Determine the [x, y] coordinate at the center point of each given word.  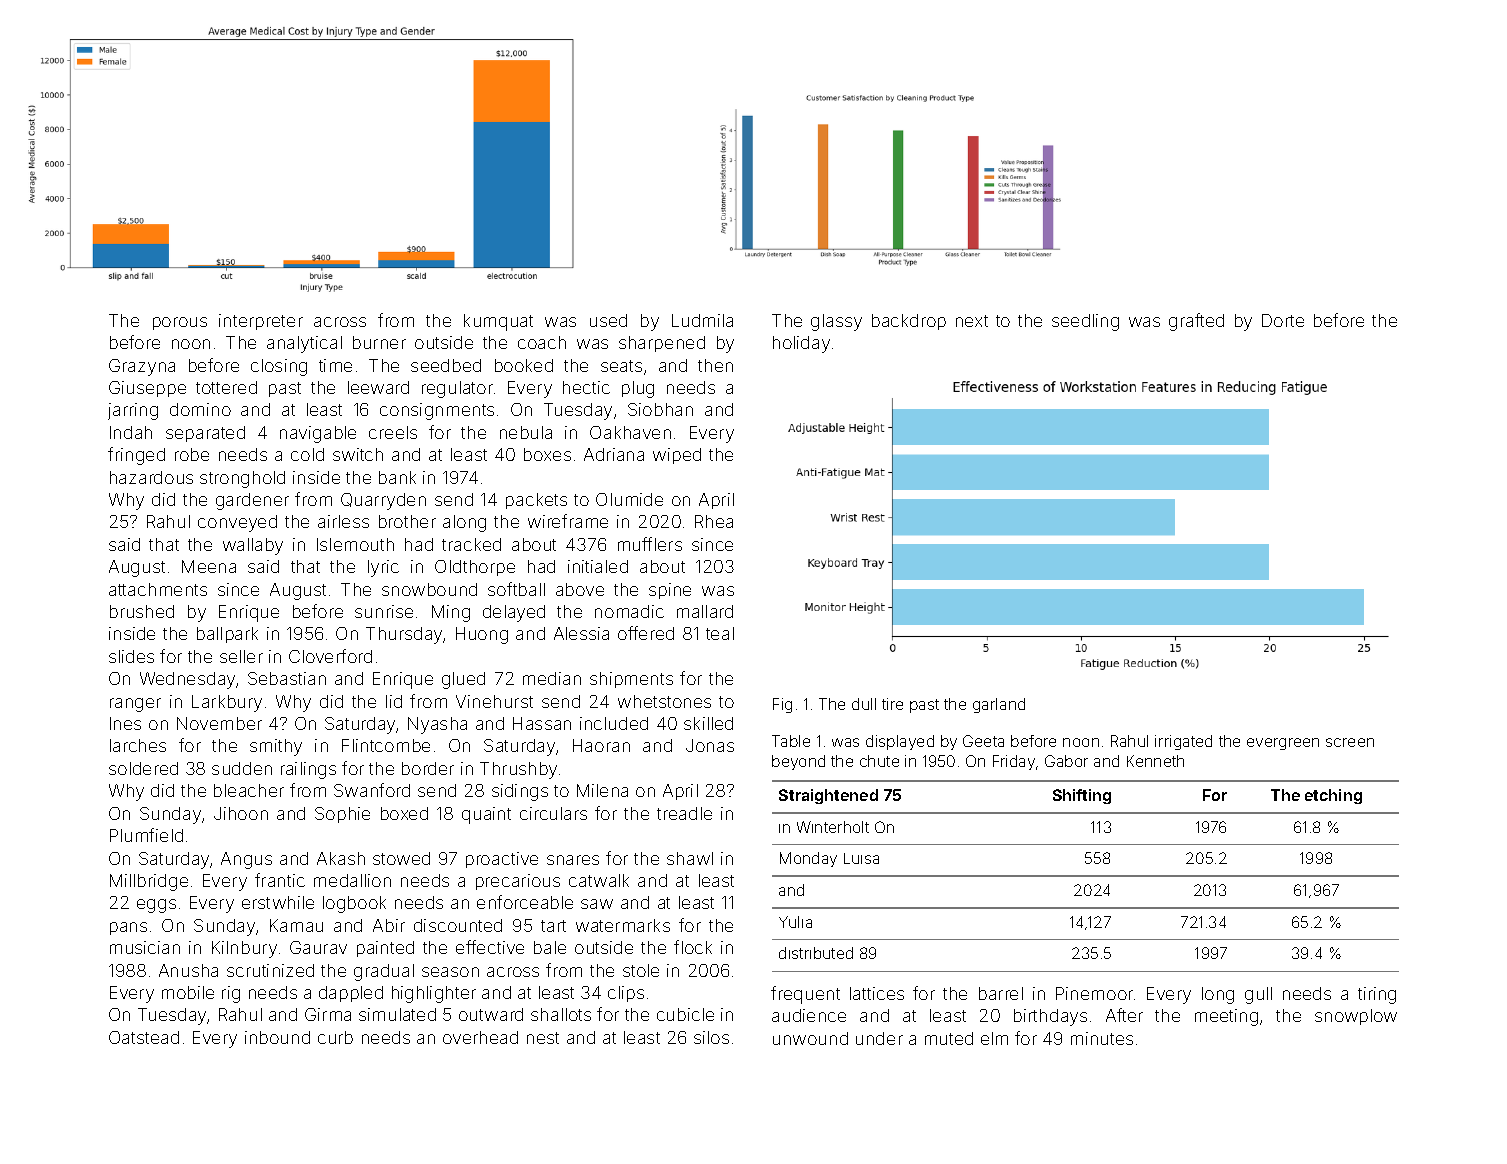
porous [180, 323]
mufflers [650, 544]
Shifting [1082, 796]
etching [1333, 796]
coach [542, 342]
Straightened [828, 796]
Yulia [795, 922]
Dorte [1283, 320]
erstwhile [278, 902]
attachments [158, 589]
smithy [276, 747]
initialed [598, 566]
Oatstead [144, 1037]
